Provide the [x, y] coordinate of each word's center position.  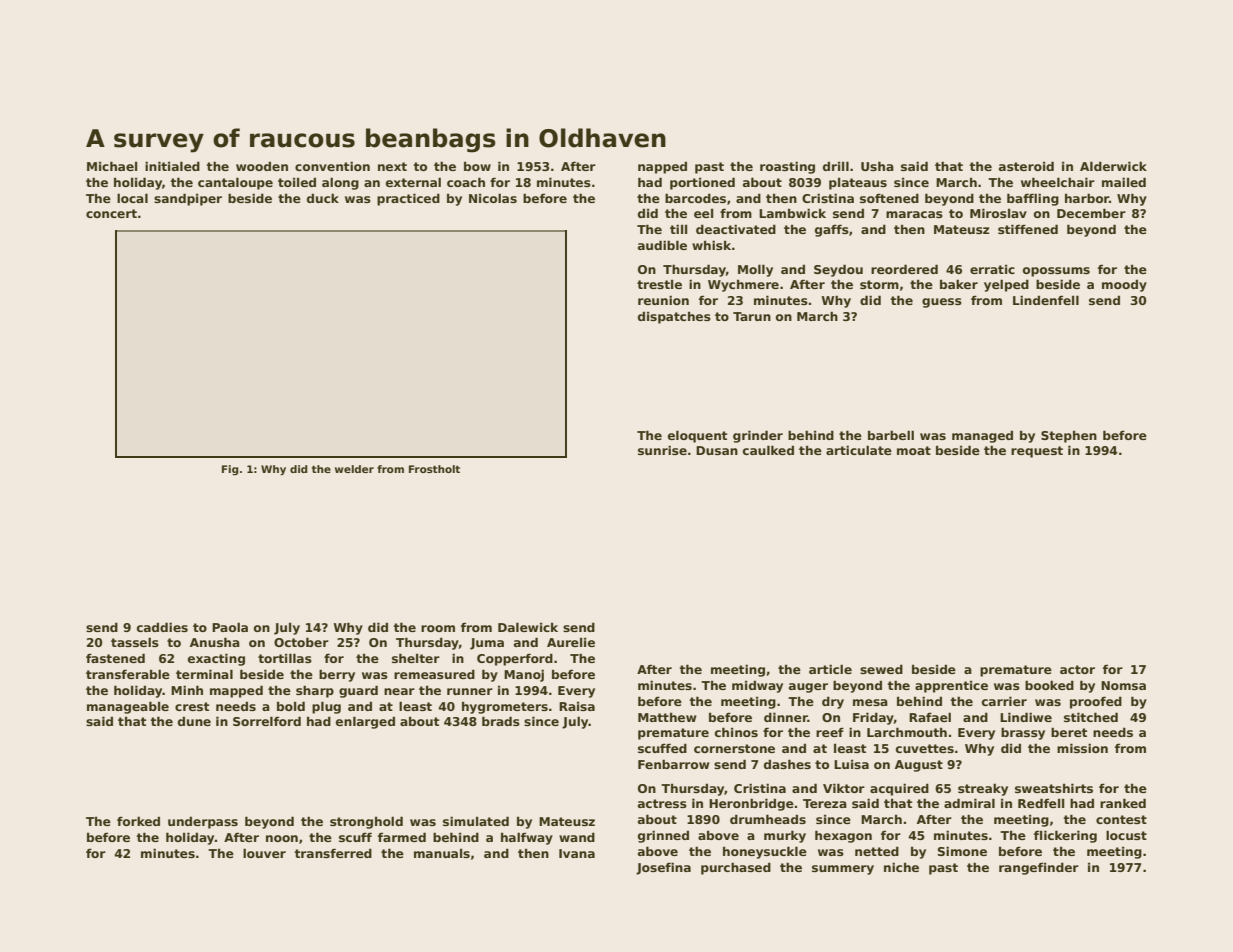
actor [1077, 669]
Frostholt [434, 469]
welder [354, 469]
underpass [203, 822]
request [1037, 452]
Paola [230, 627]
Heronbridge [751, 804]
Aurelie [571, 642]
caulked [768, 450]
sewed [881, 669]
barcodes [695, 198]
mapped [236, 691]
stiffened [1028, 229]
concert [111, 213]
